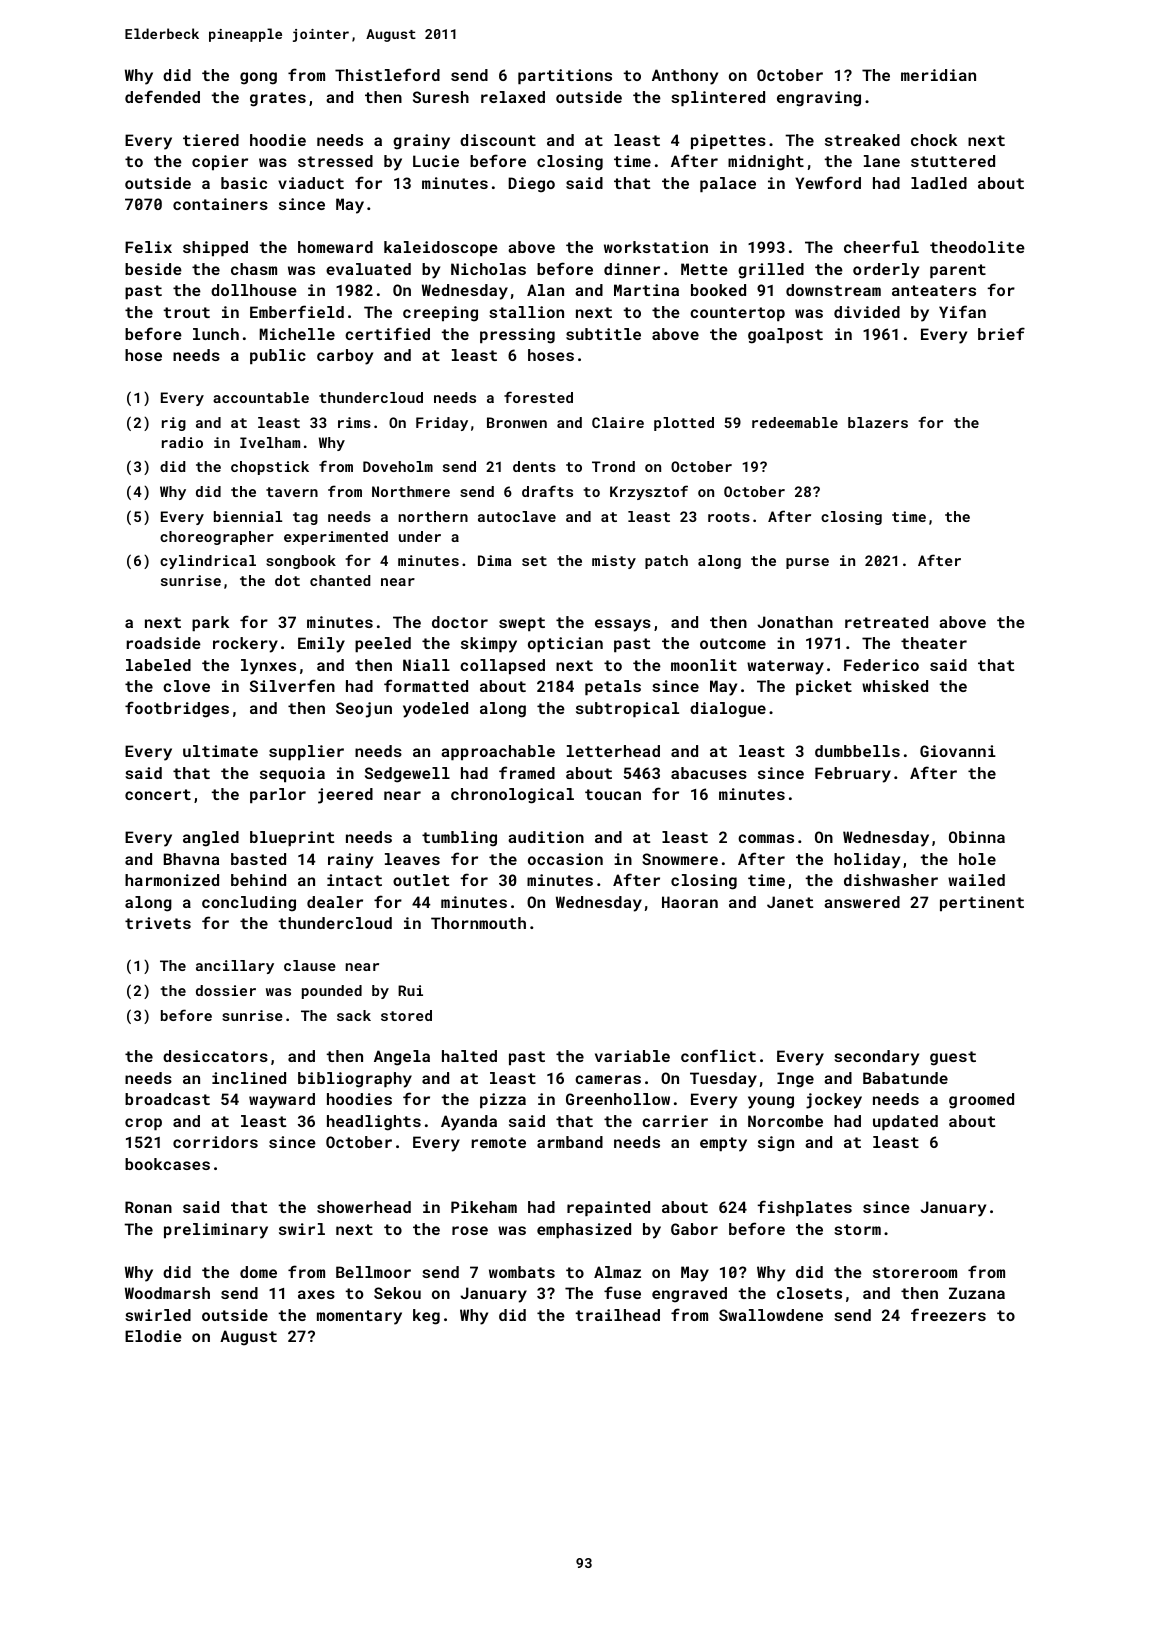 Image resolution: width=1152 pixels, height=1629 pixels. I want to click on Elodie, so click(153, 1336).
